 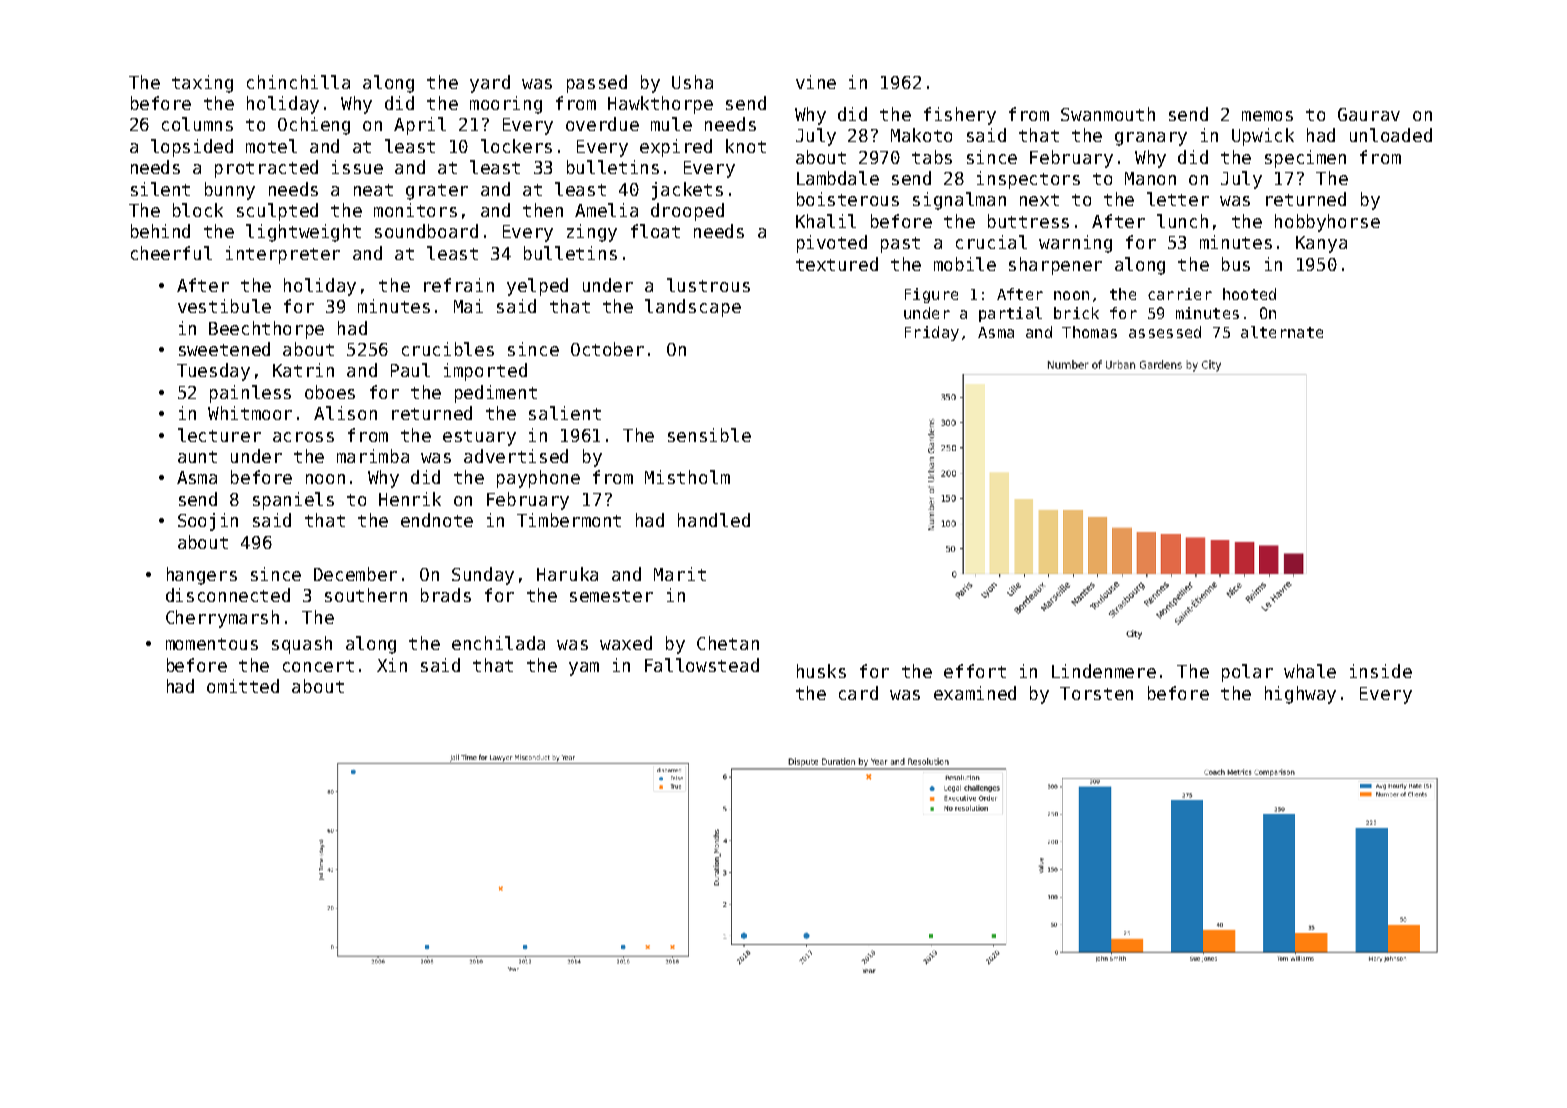 I want to click on Thomas, so click(x=1089, y=332).
